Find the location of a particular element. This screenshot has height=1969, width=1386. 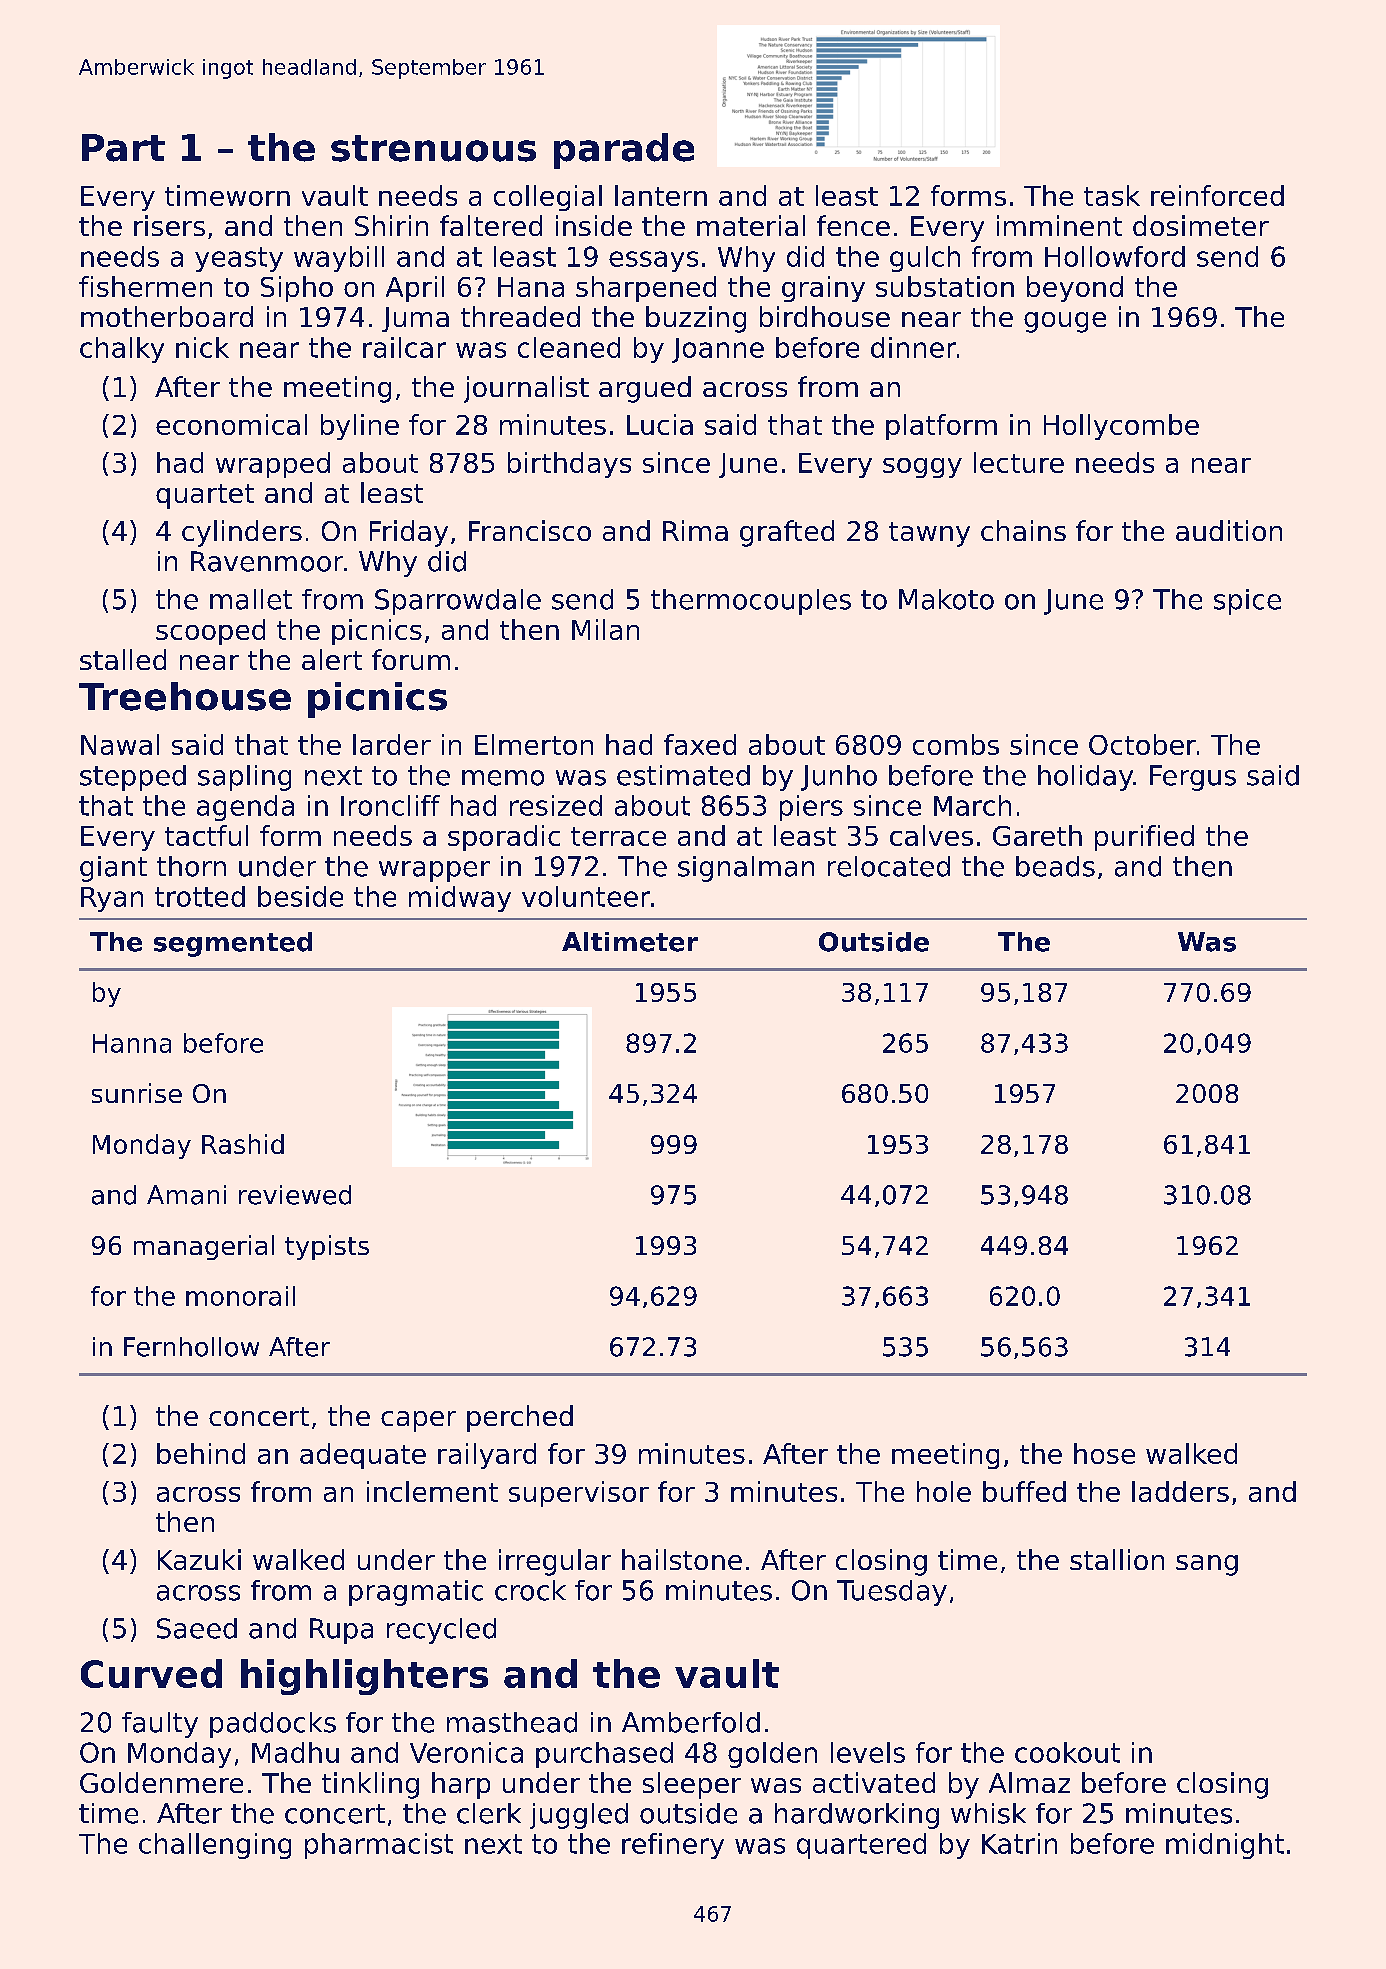

pharmacist is located at coordinates (379, 1846).
